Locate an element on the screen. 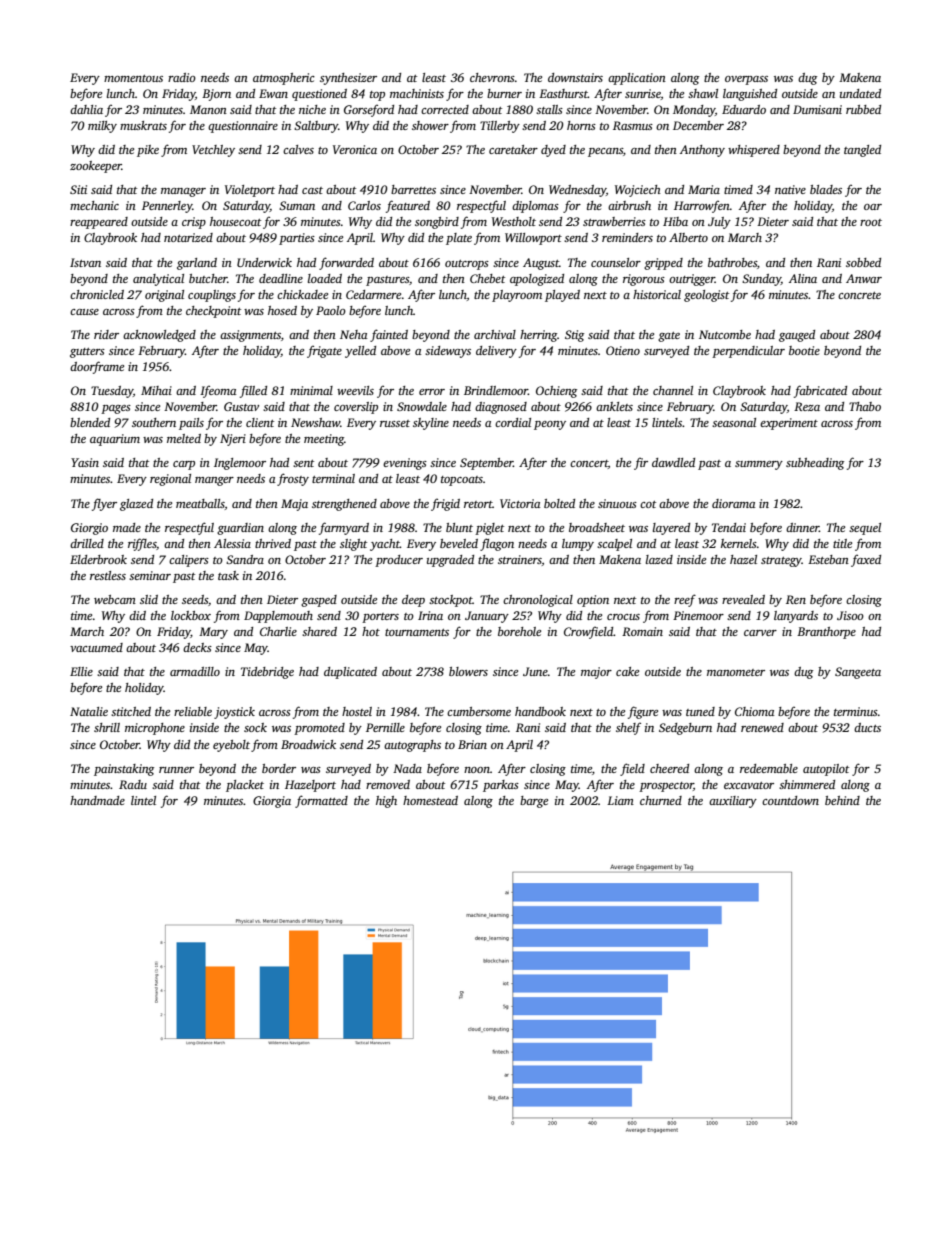 This screenshot has width=952, height=1233. concrete is located at coordinates (859, 295).
